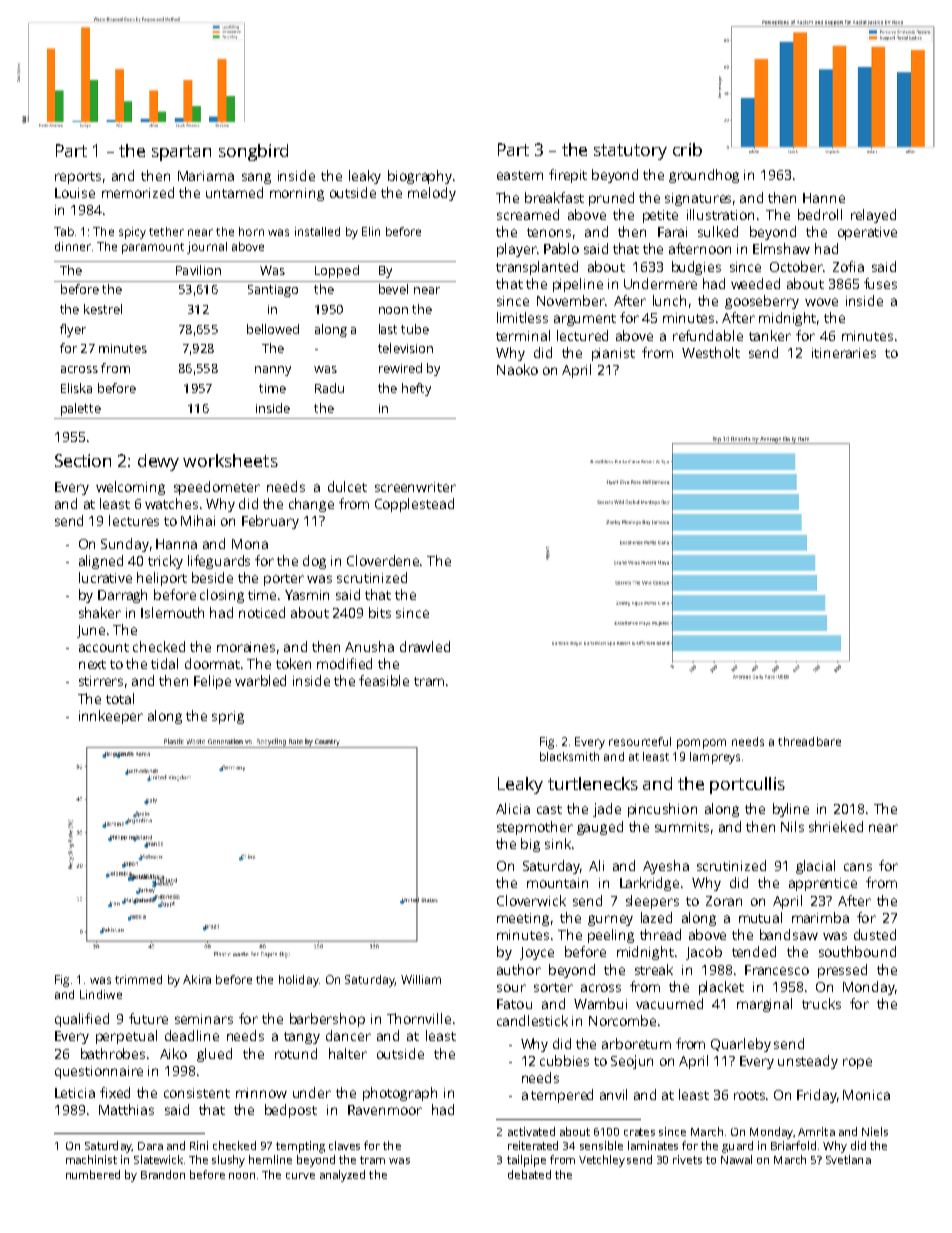 Image resolution: width=952 pixels, height=1233 pixels. Describe the element at coordinates (299, 981) in the image. I see `holiday` at that location.
